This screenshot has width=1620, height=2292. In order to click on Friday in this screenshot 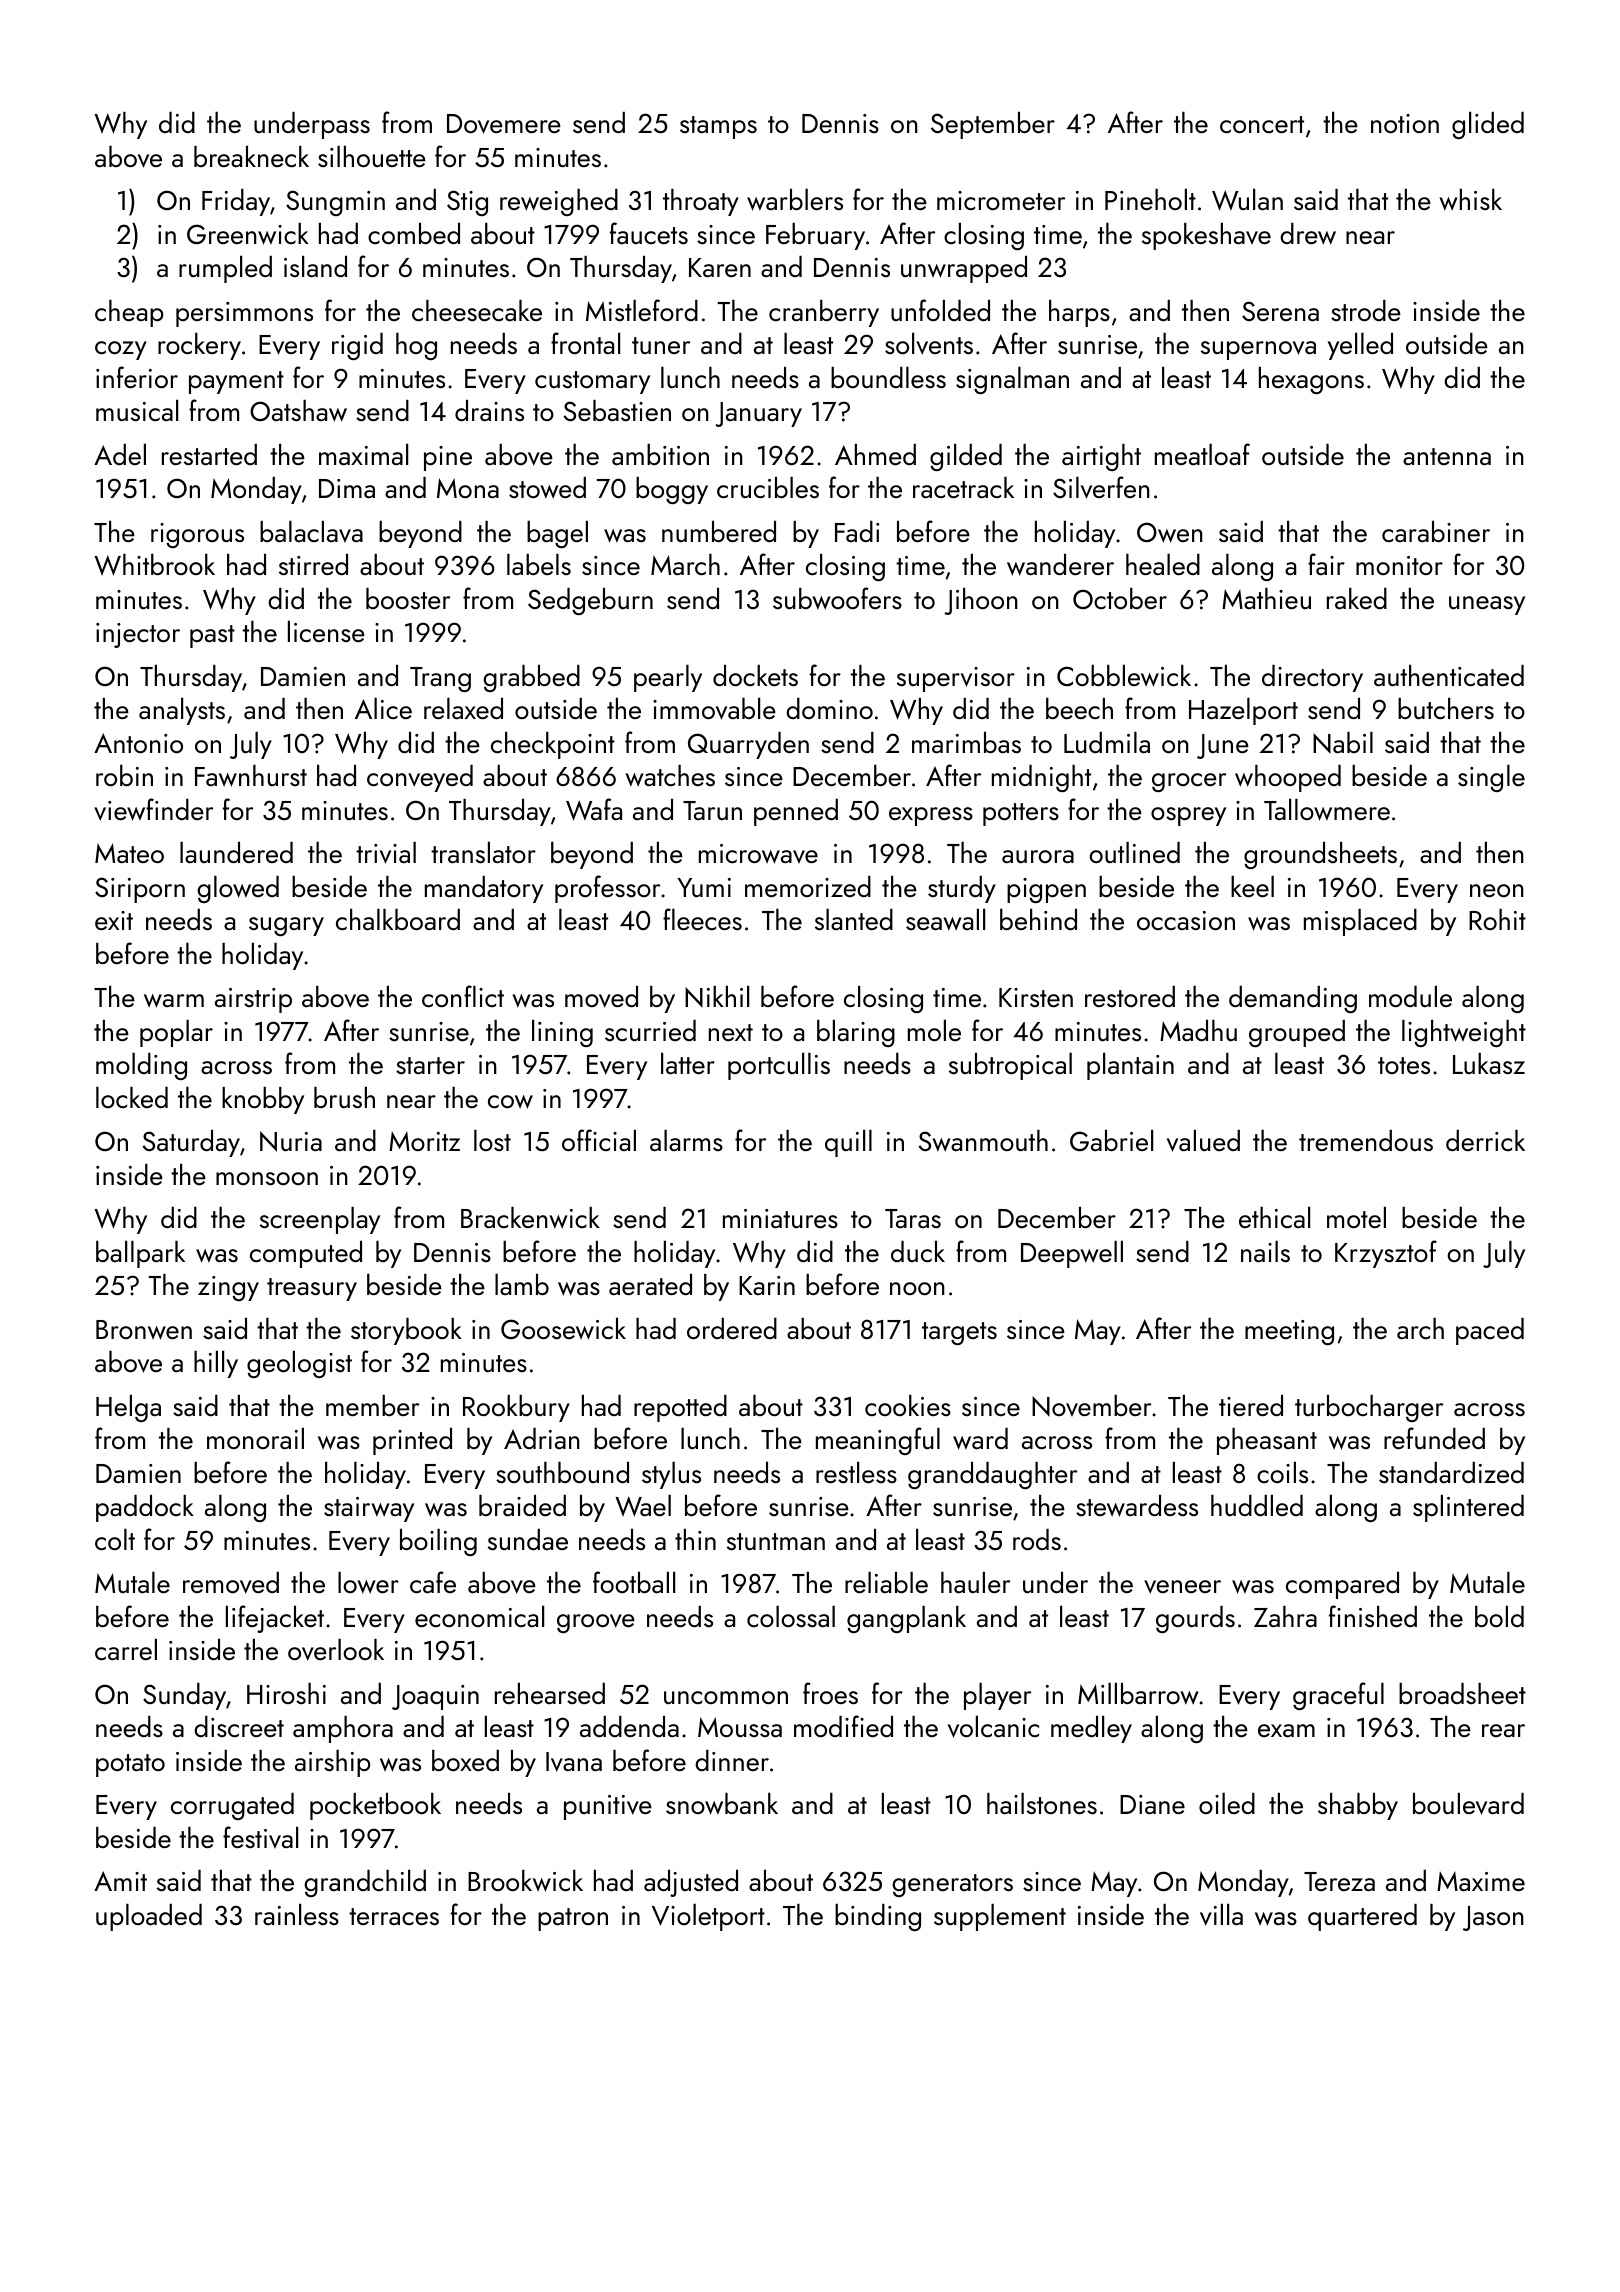, I will do `click(236, 202)`.
